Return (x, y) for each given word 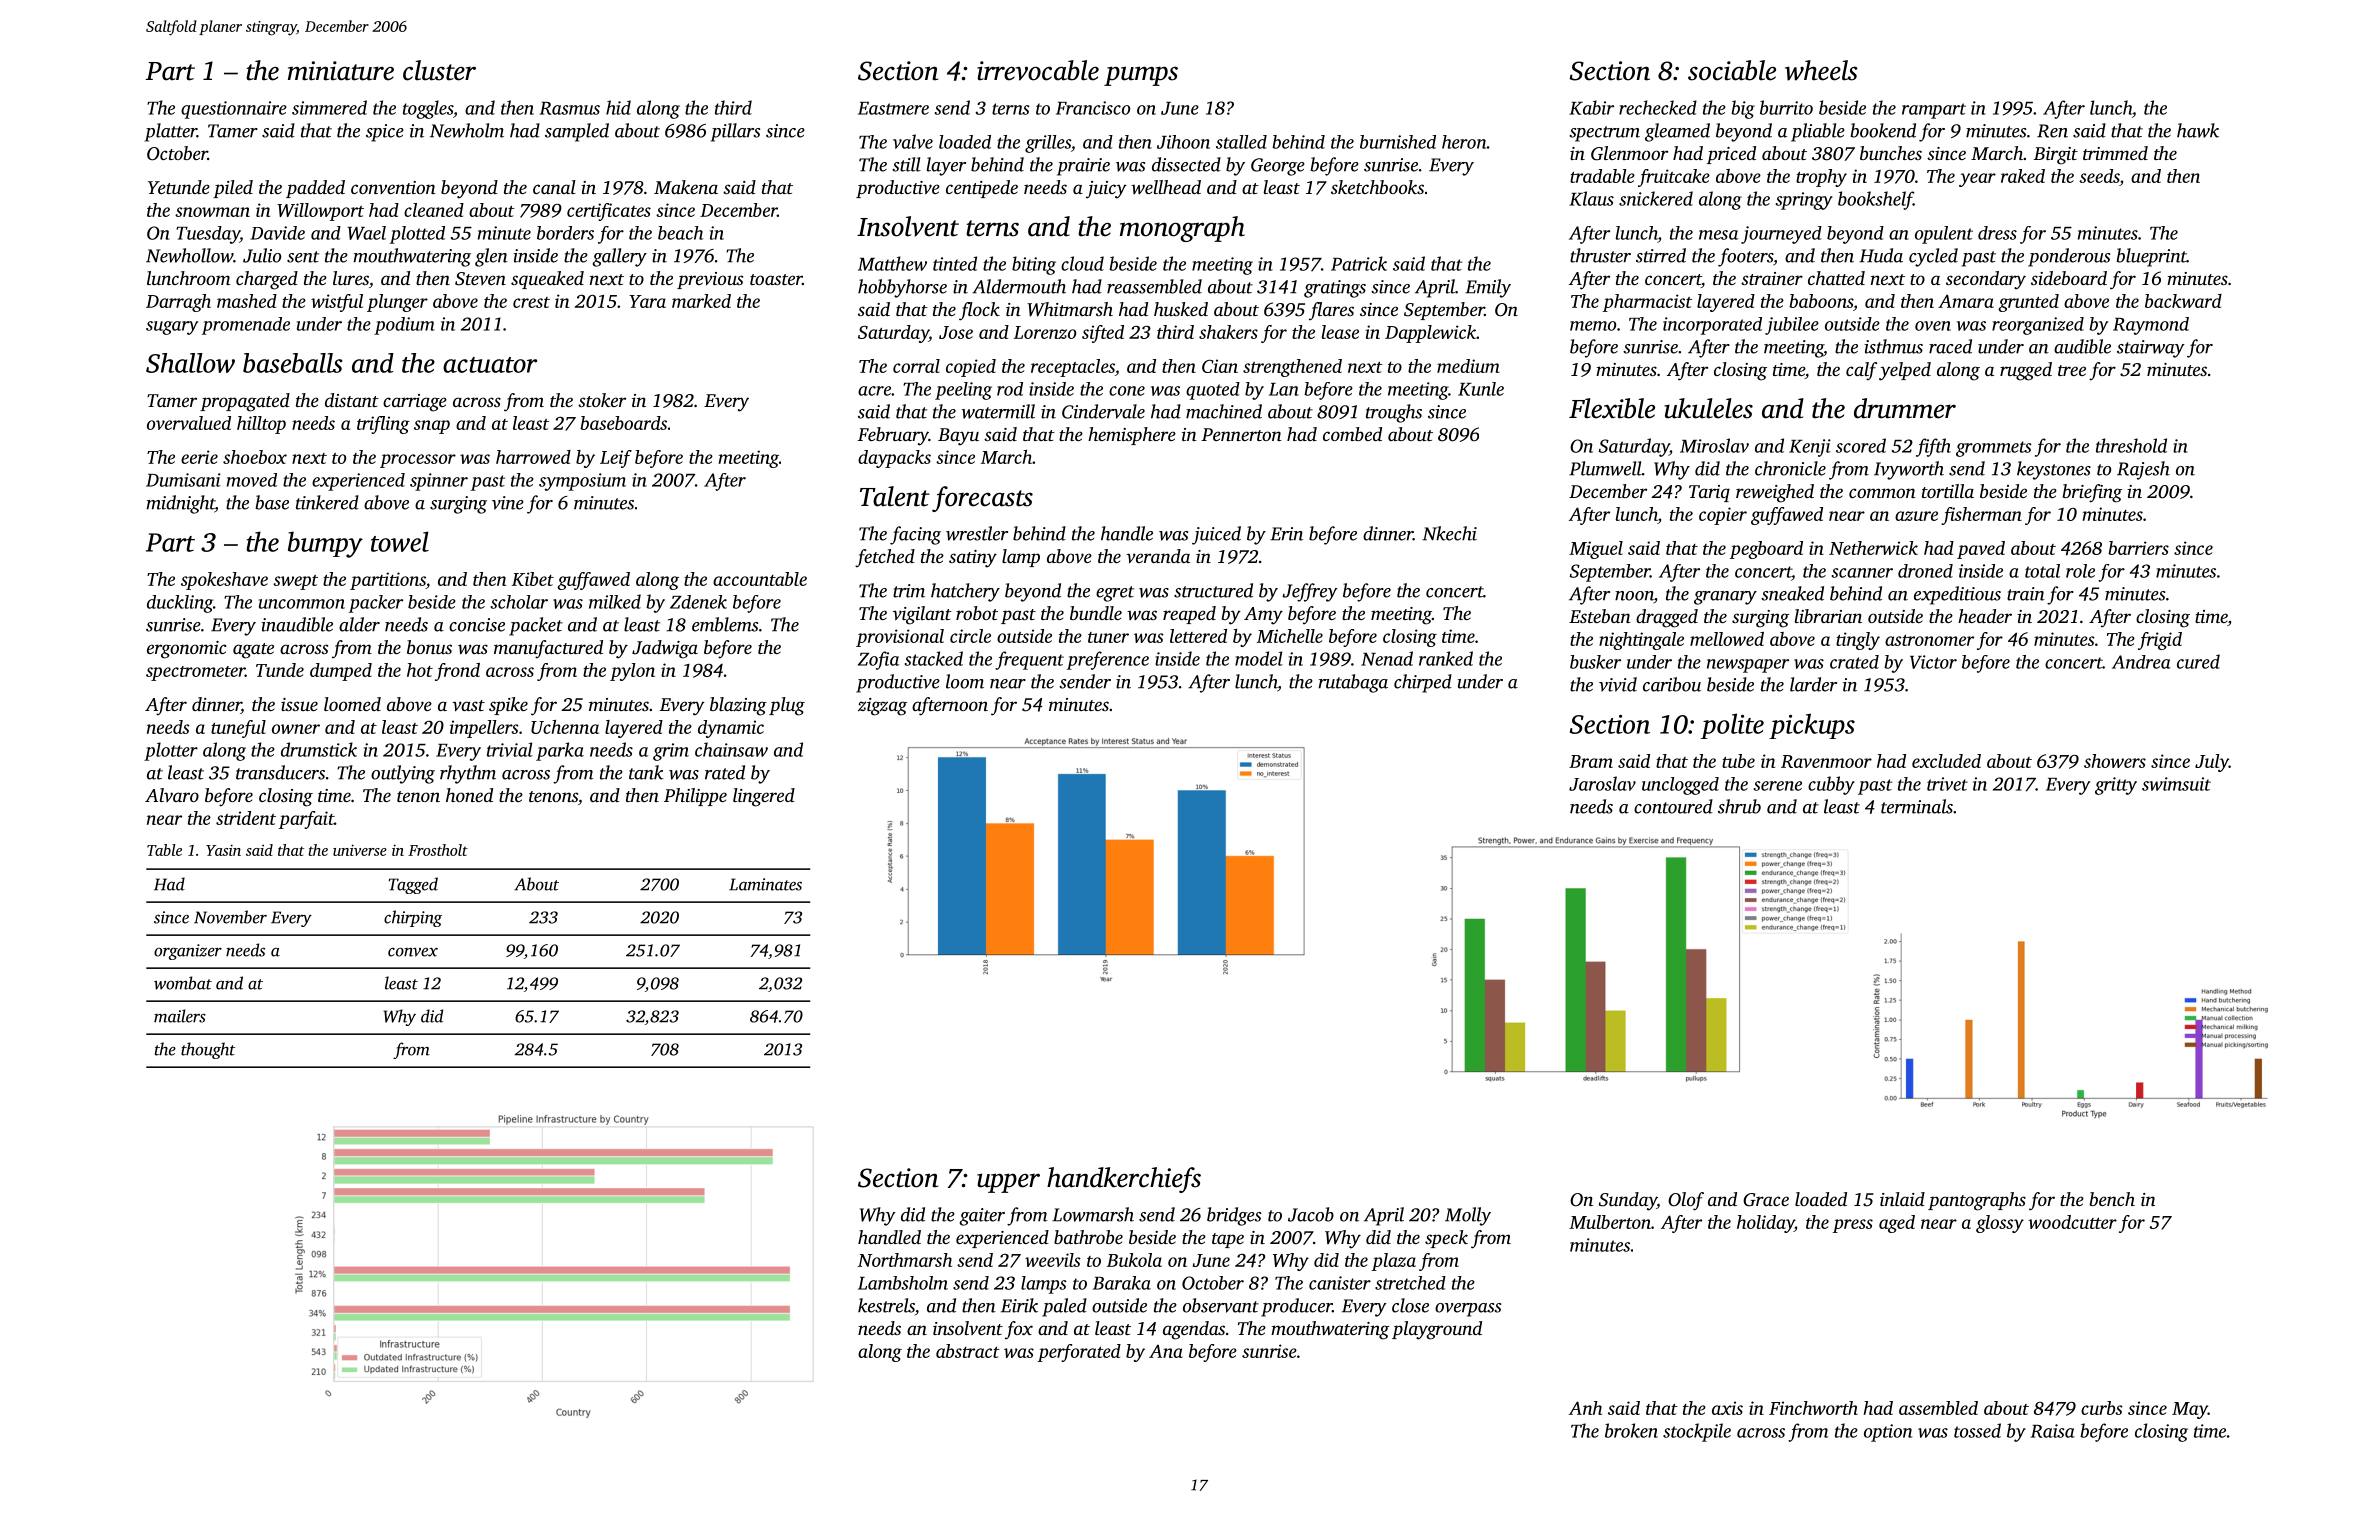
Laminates (765, 884)
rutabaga (1353, 683)
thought (208, 1050)
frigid (2160, 641)
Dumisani (183, 480)
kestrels (886, 1305)
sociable (1732, 70)
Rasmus (569, 108)
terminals (1917, 806)
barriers (2138, 548)
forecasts (982, 499)
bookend (1883, 130)
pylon (632, 672)
